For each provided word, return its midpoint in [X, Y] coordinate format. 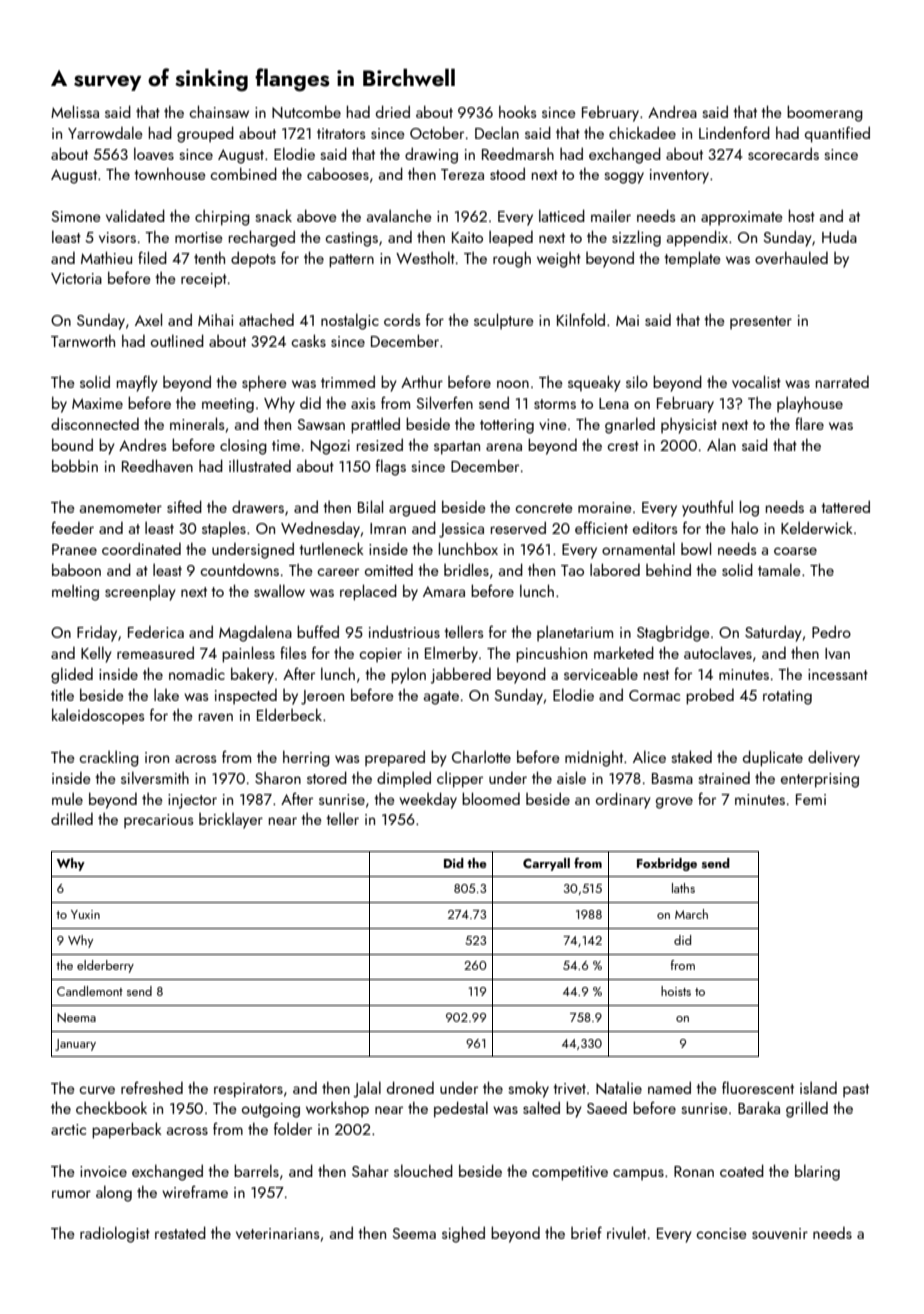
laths [683, 888]
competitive [570, 1173]
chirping [222, 218]
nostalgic [350, 321]
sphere [264, 384]
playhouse [810, 405]
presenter [761, 322]
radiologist [115, 1234]
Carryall [546, 864]
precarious [158, 821]
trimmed [348, 381]
